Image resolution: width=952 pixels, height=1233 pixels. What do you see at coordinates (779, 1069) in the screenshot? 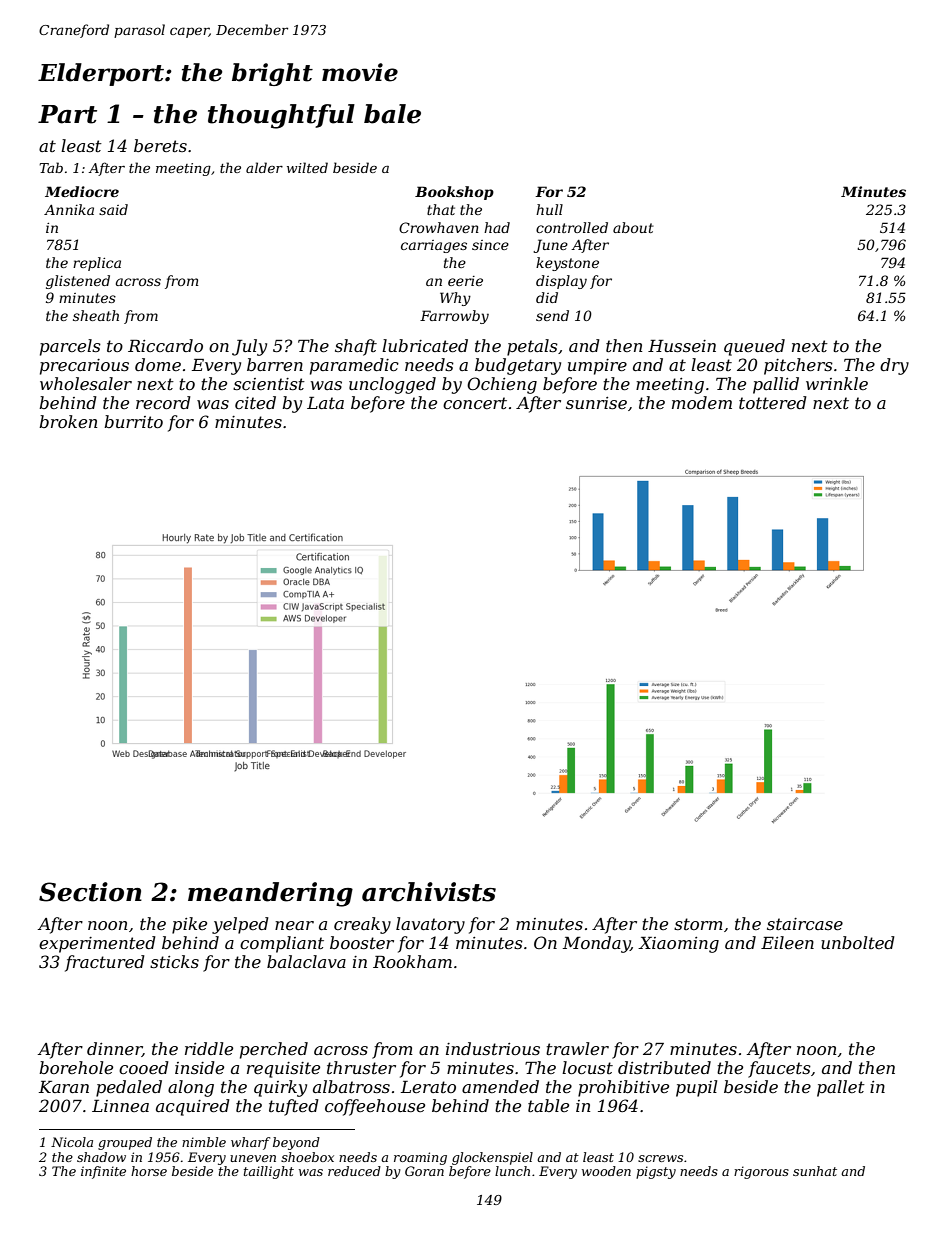
I see `faucets` at bounding box center [779, 1069].
